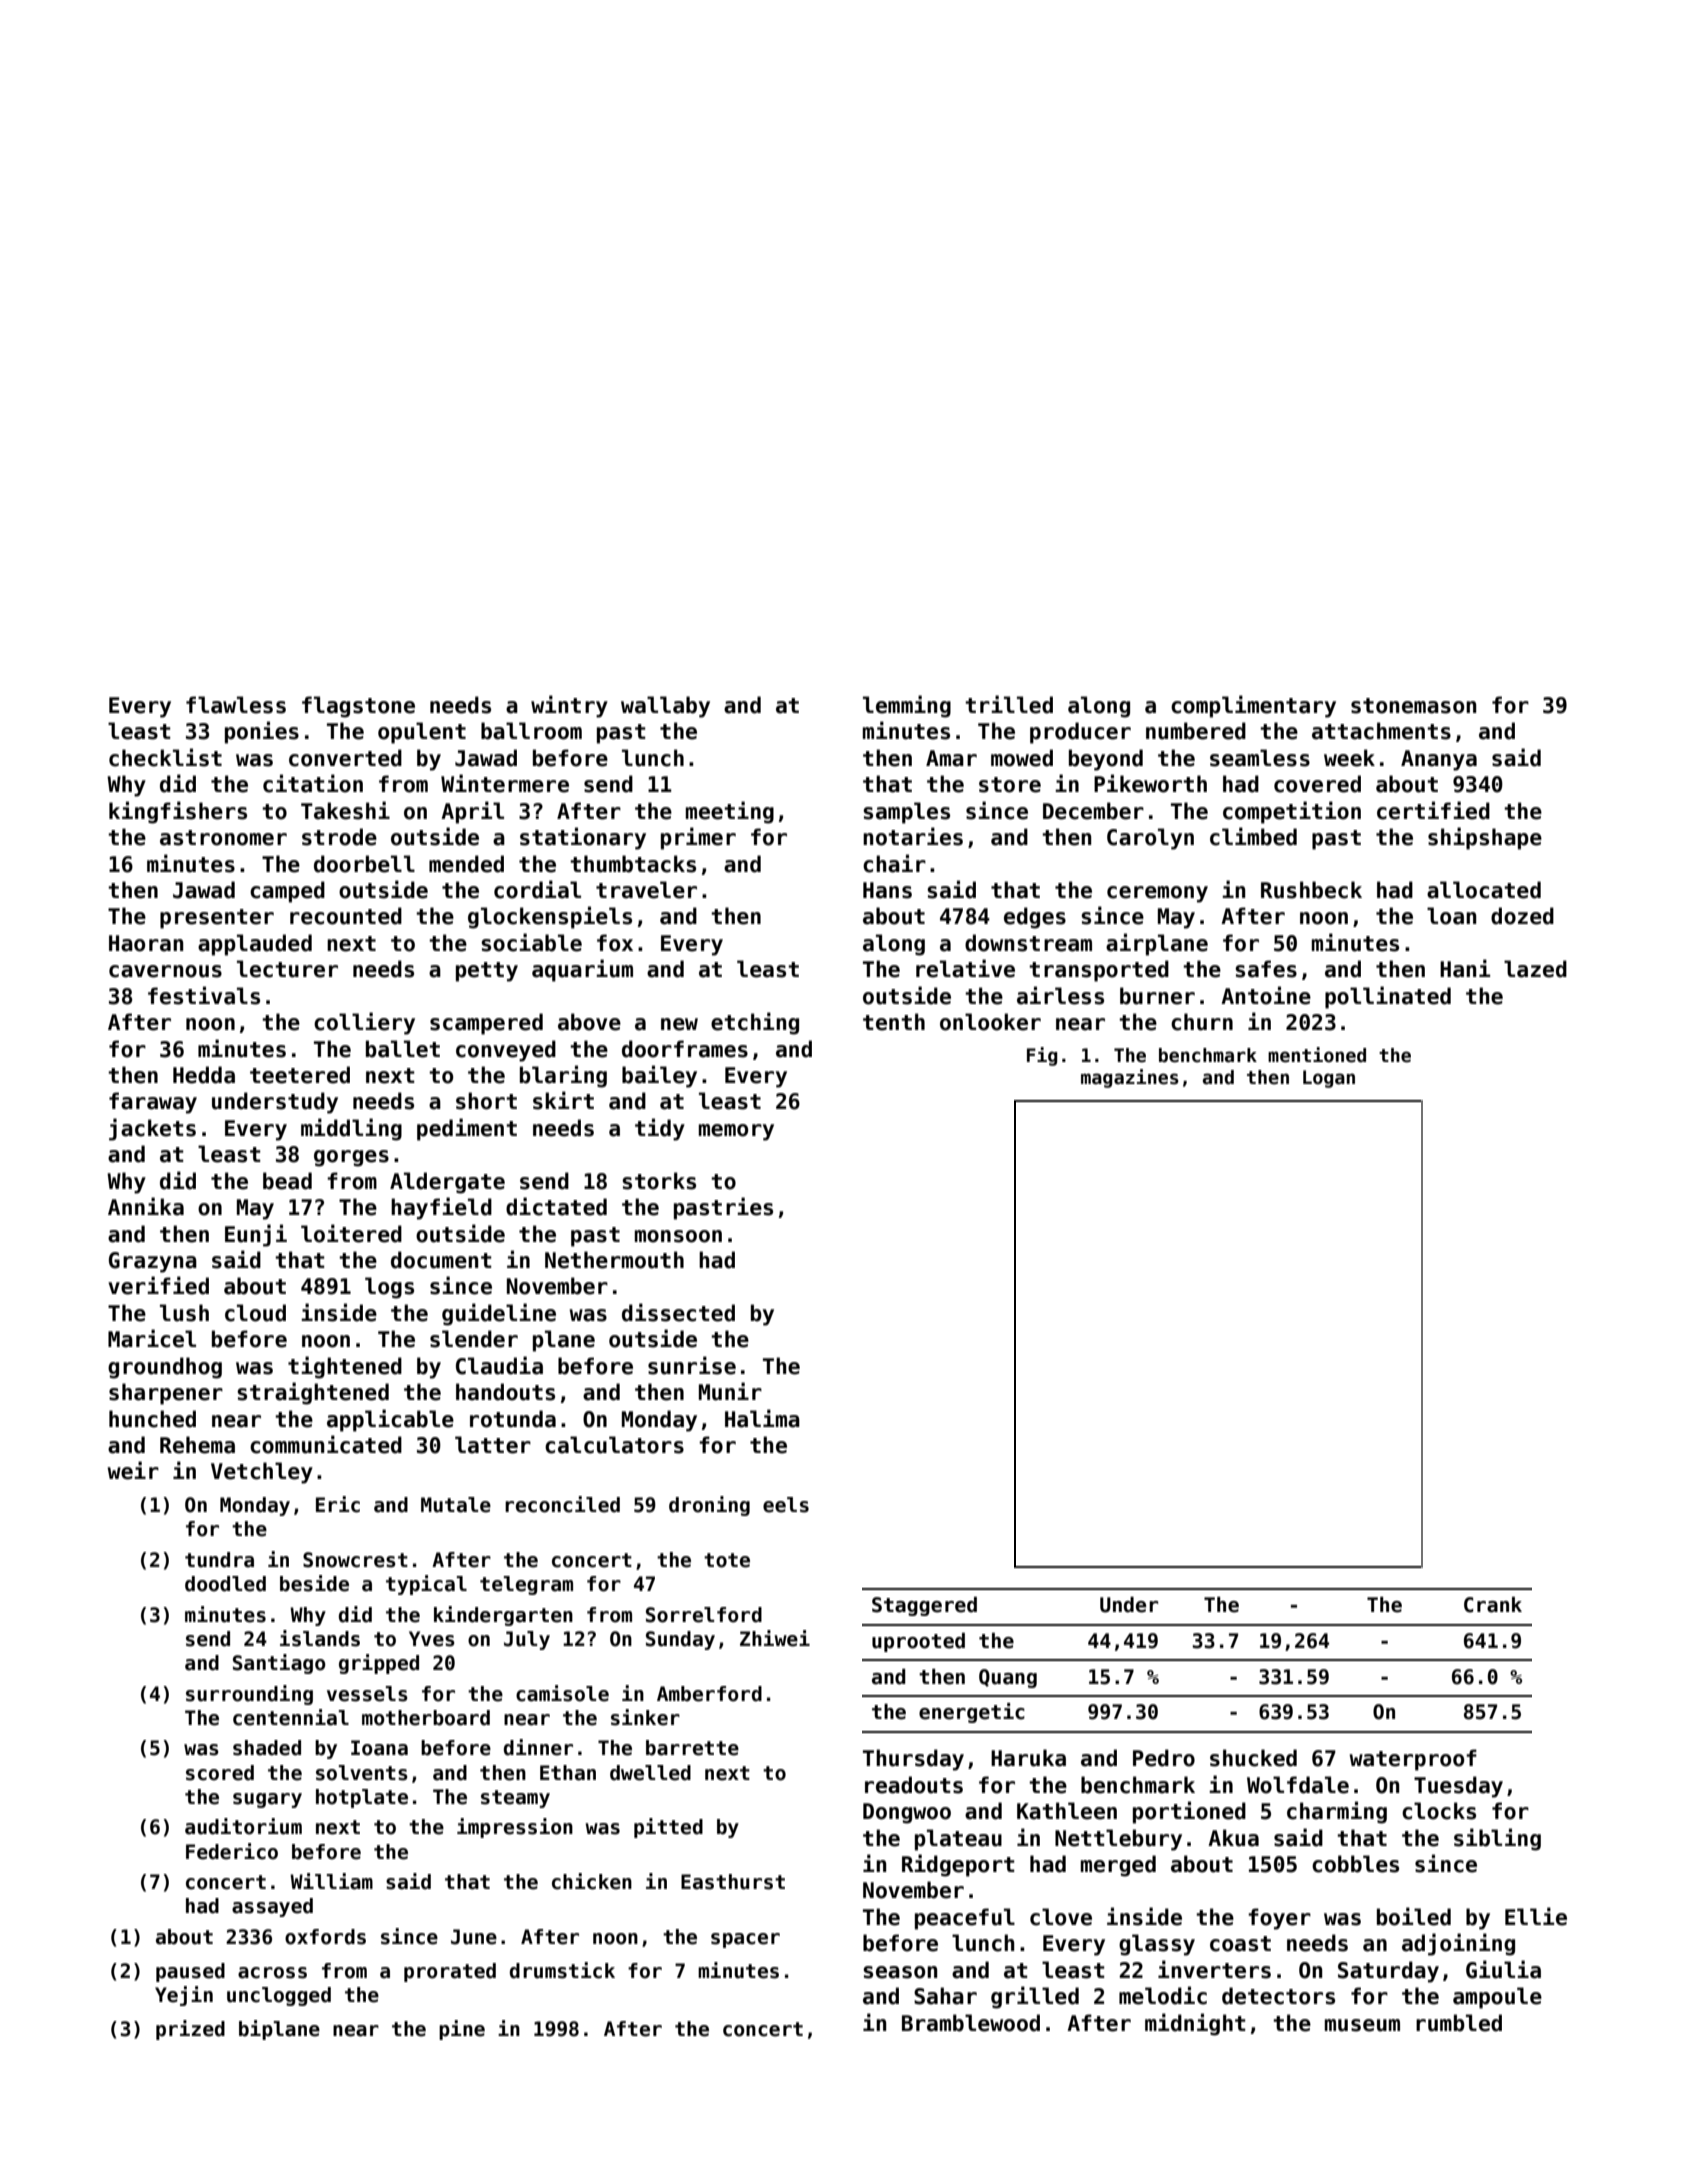  What do you see at coordinates (562, 1970) in the document?
I see `drumstick` at bounding box center [562, 1970].
